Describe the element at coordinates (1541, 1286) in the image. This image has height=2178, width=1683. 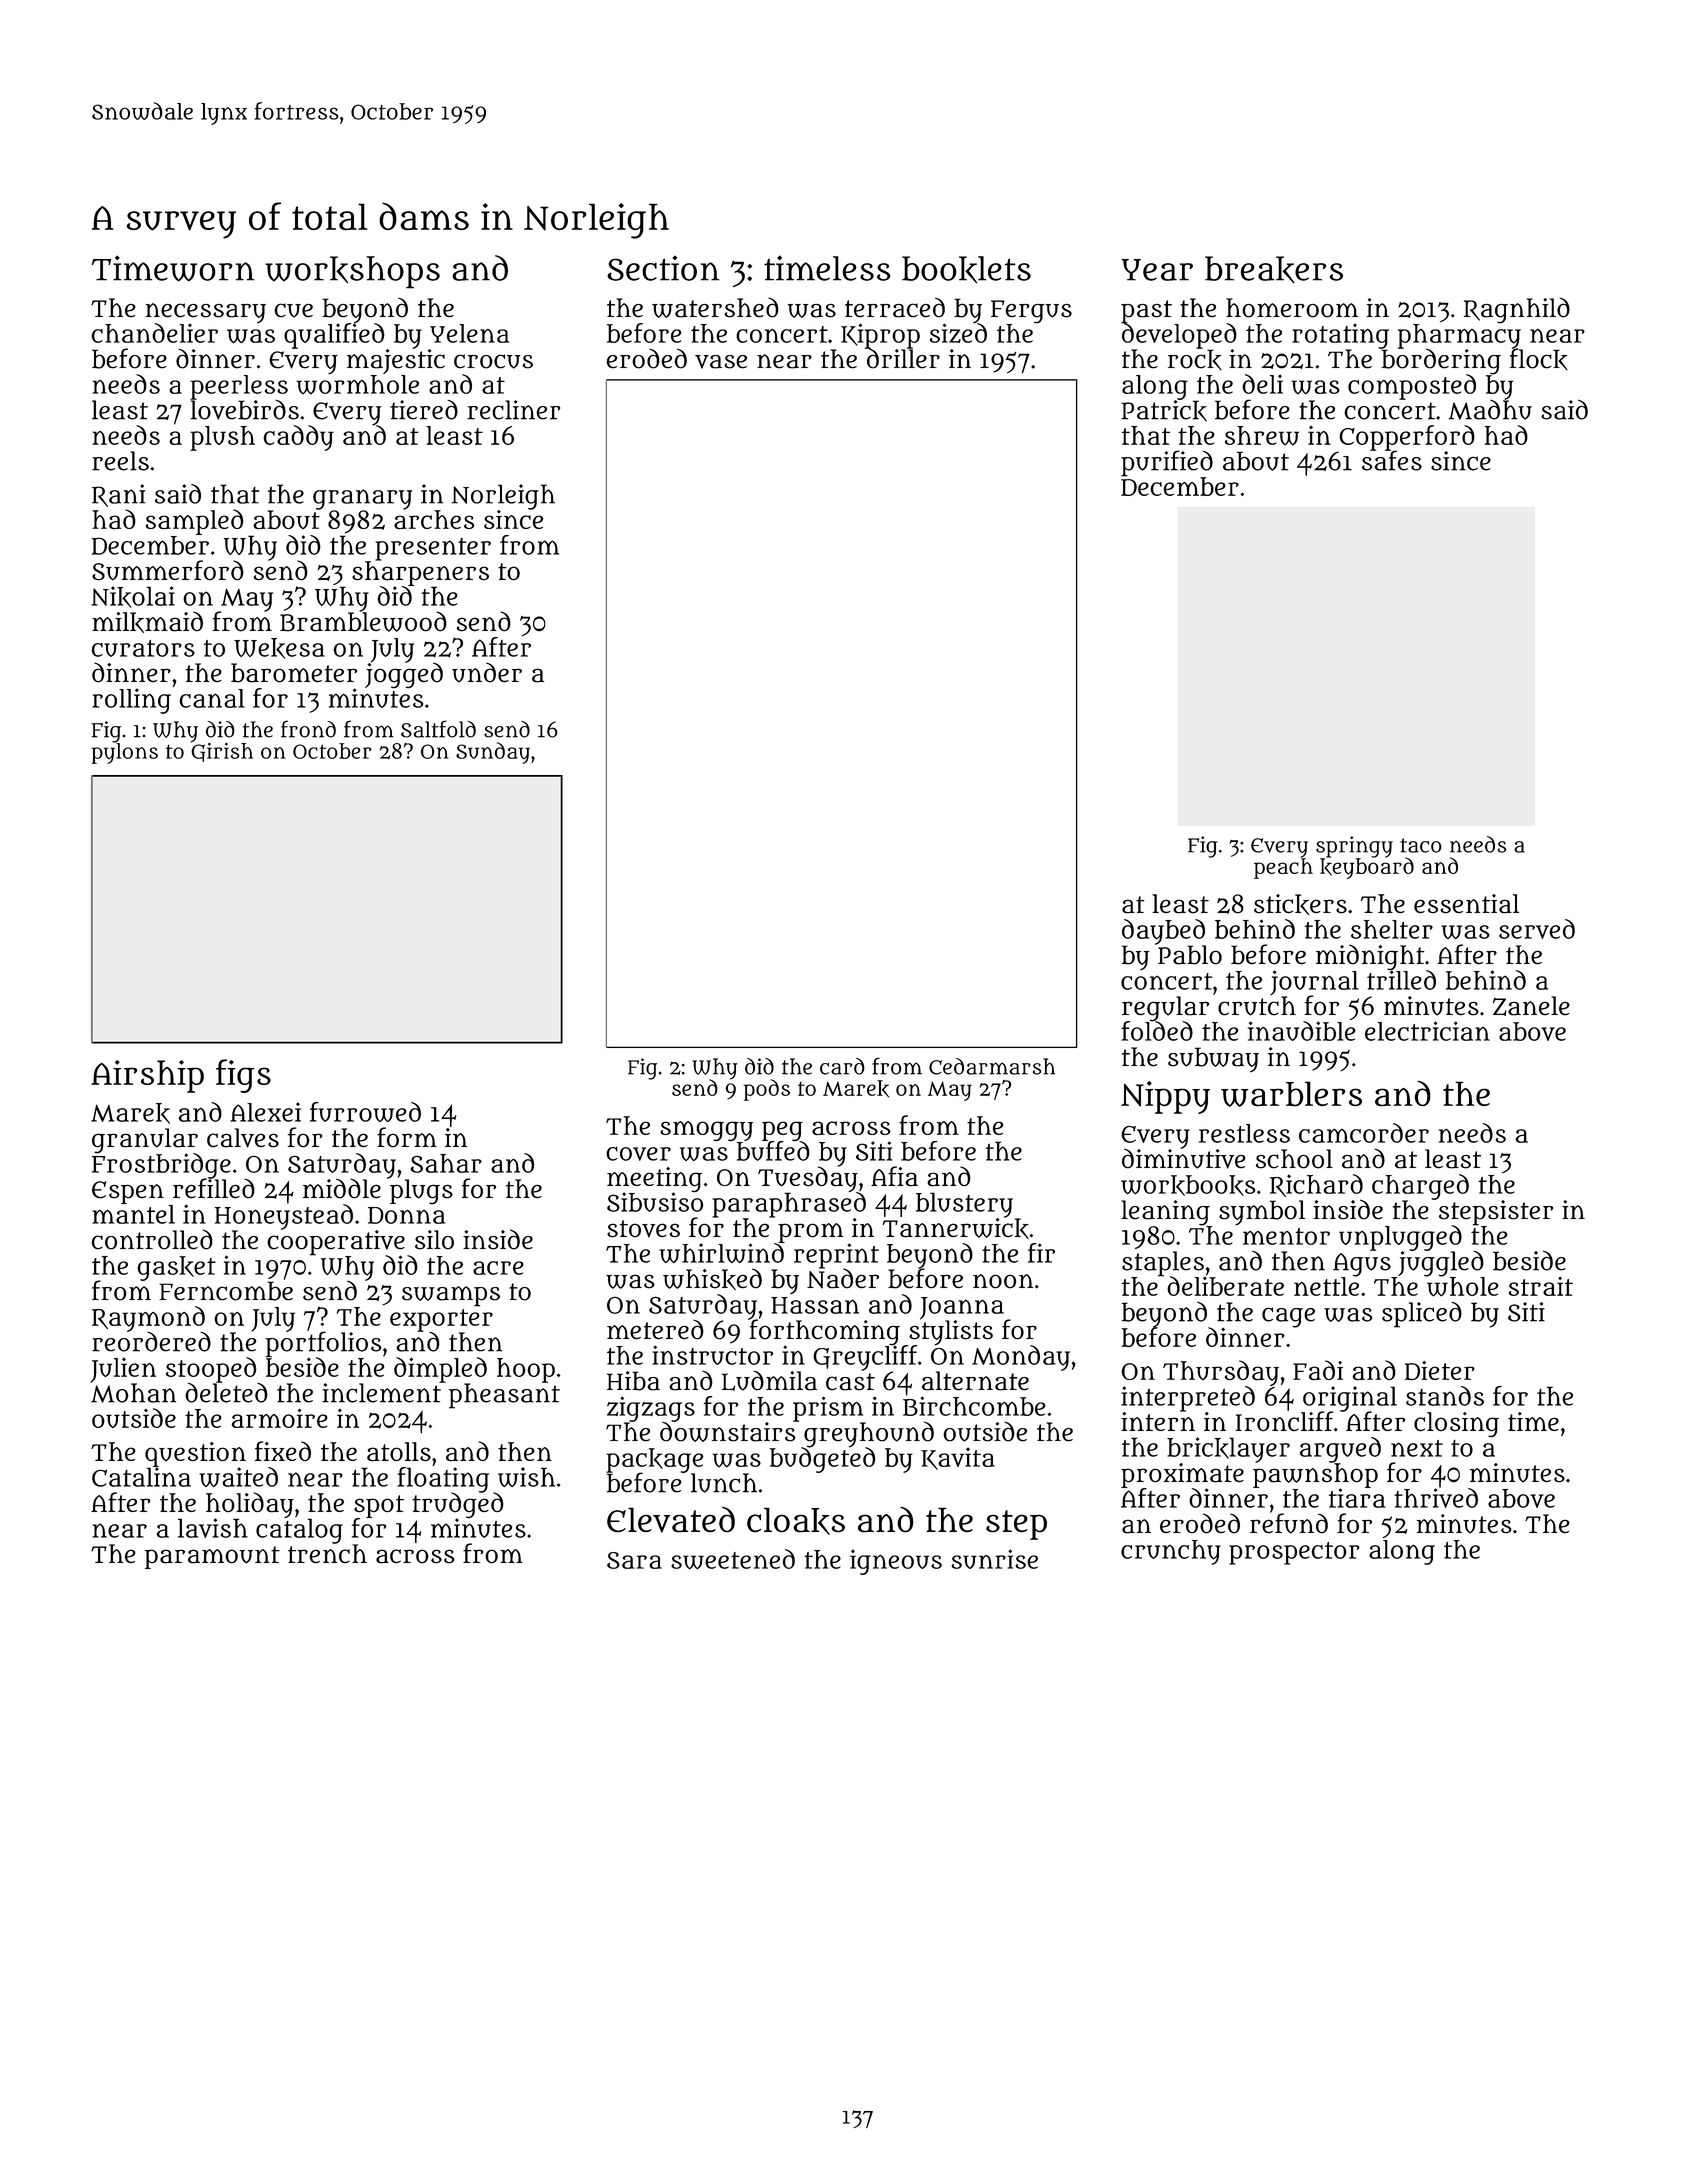
I see `strait` at that location.
